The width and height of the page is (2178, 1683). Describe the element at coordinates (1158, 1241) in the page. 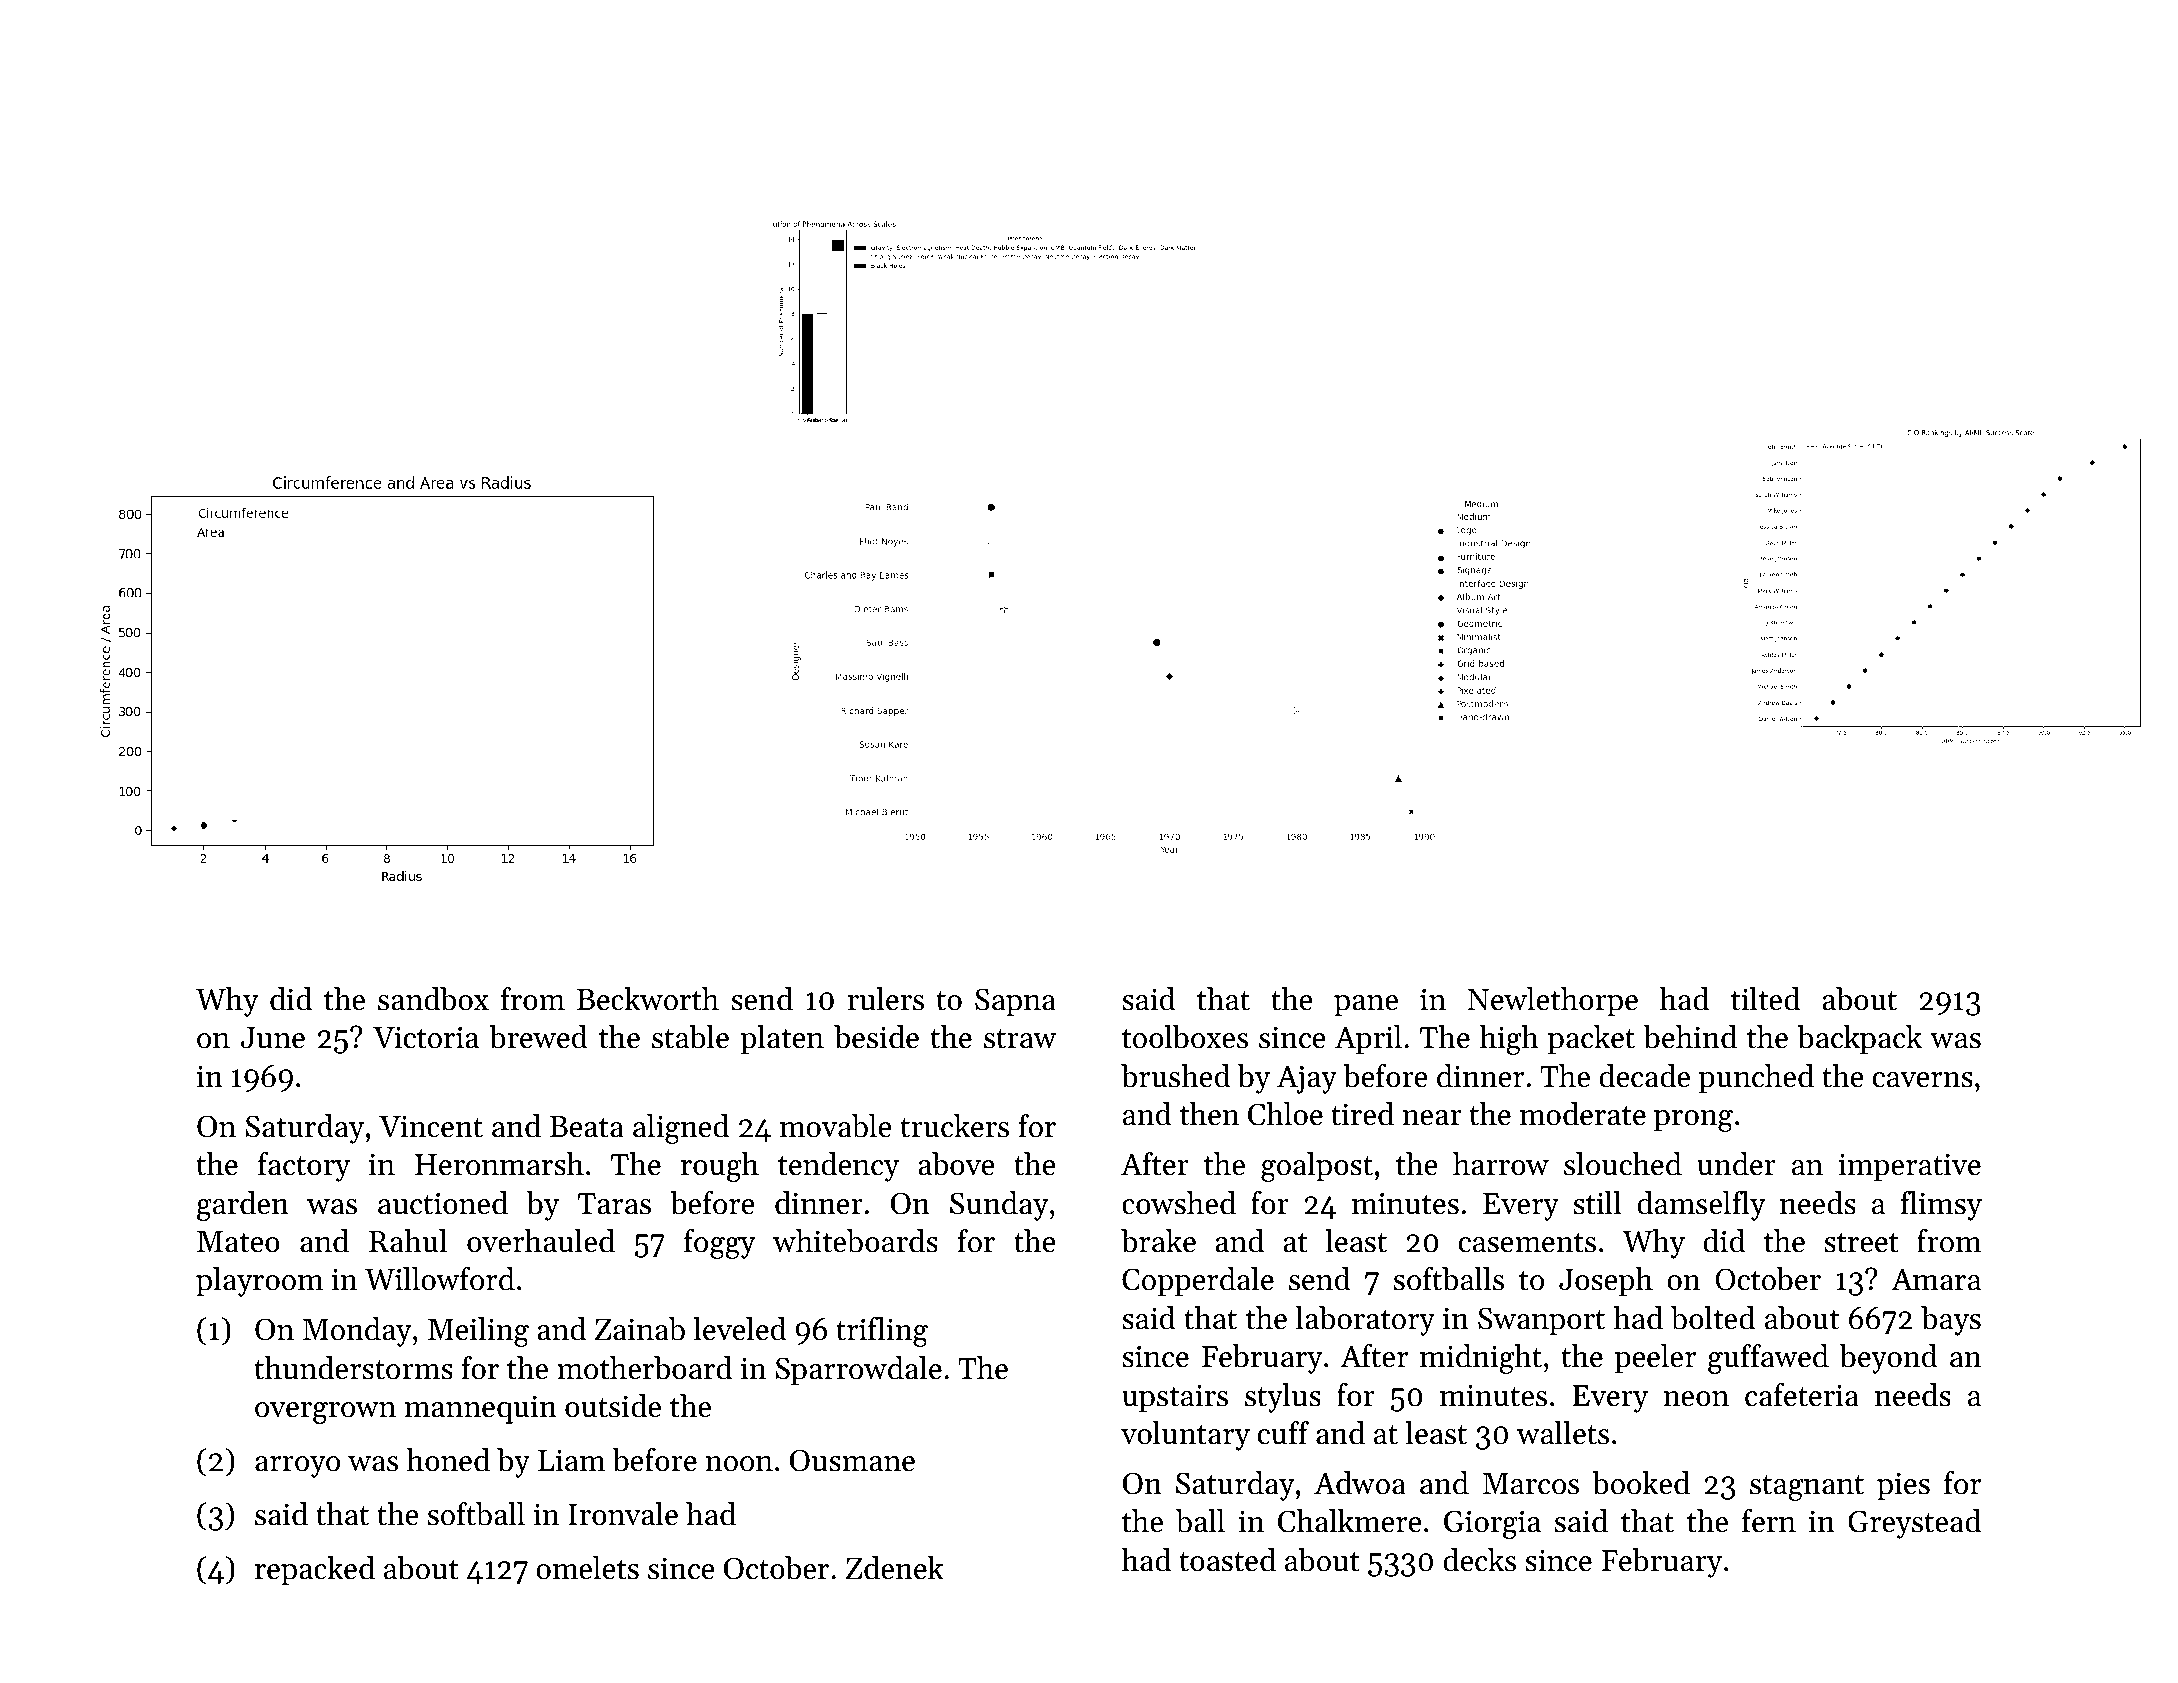

I see `brake` at that location.
